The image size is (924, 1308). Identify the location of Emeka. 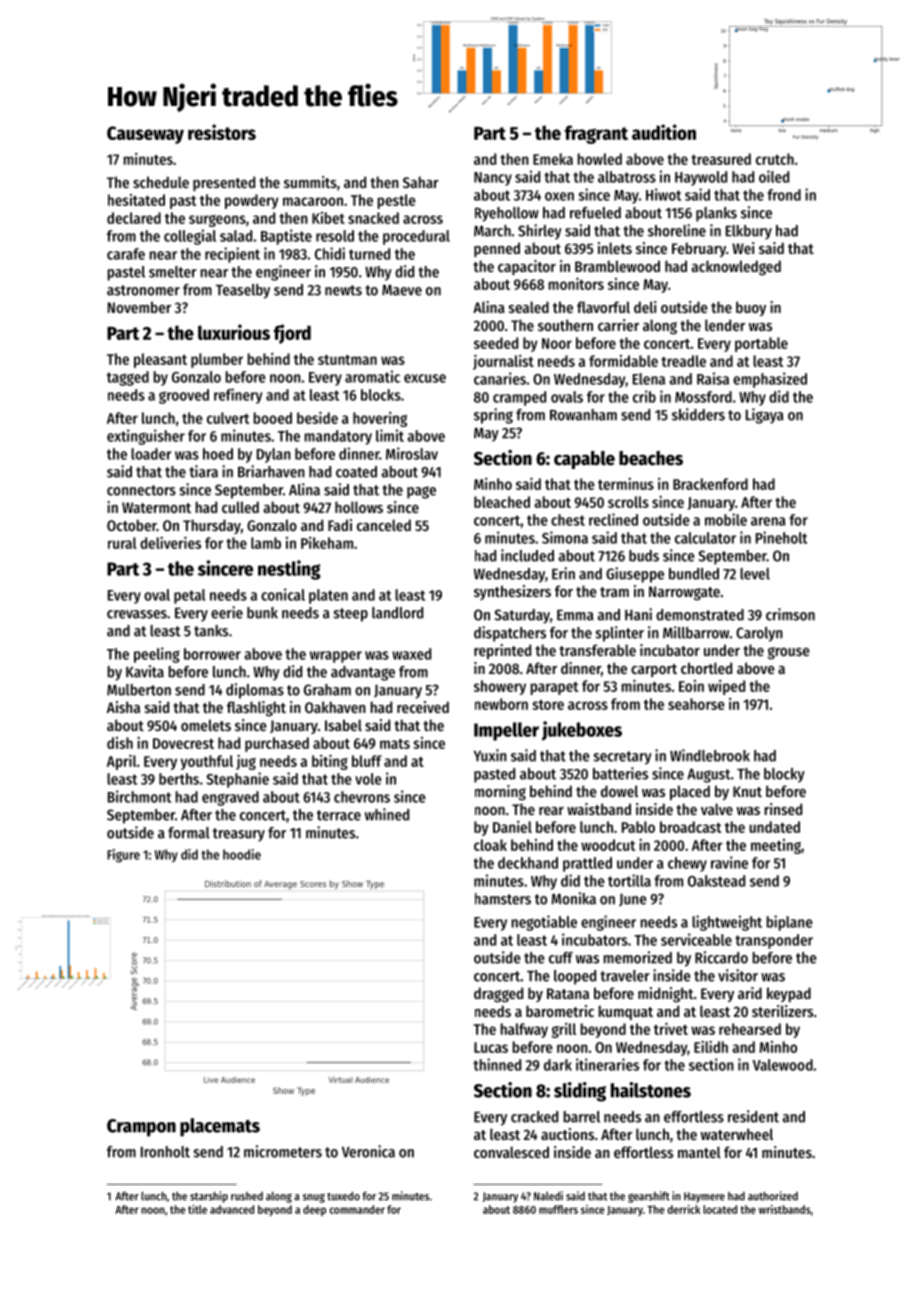
(553, 159).
